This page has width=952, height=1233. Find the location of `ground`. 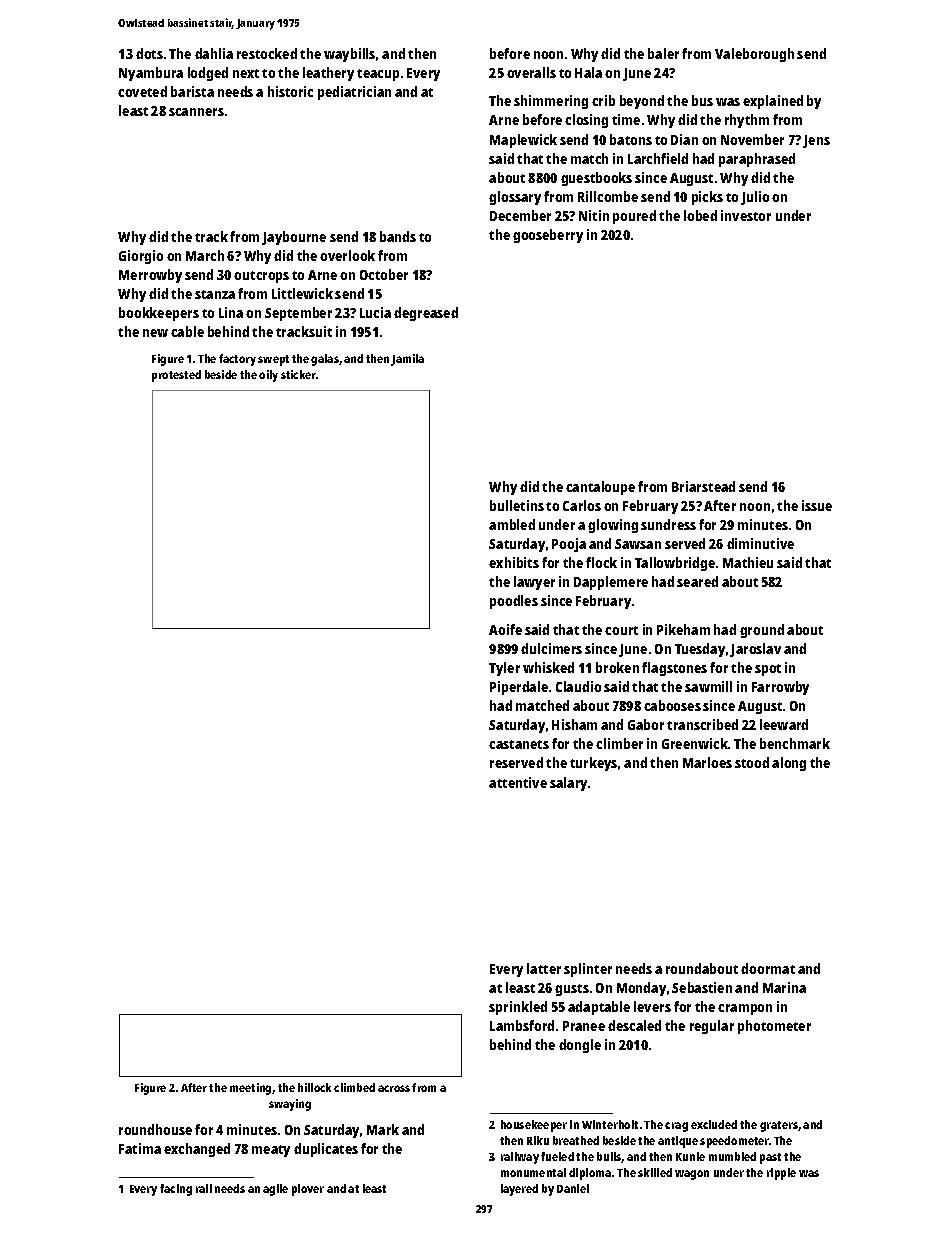

ground is located at coordinates (762, 631).
